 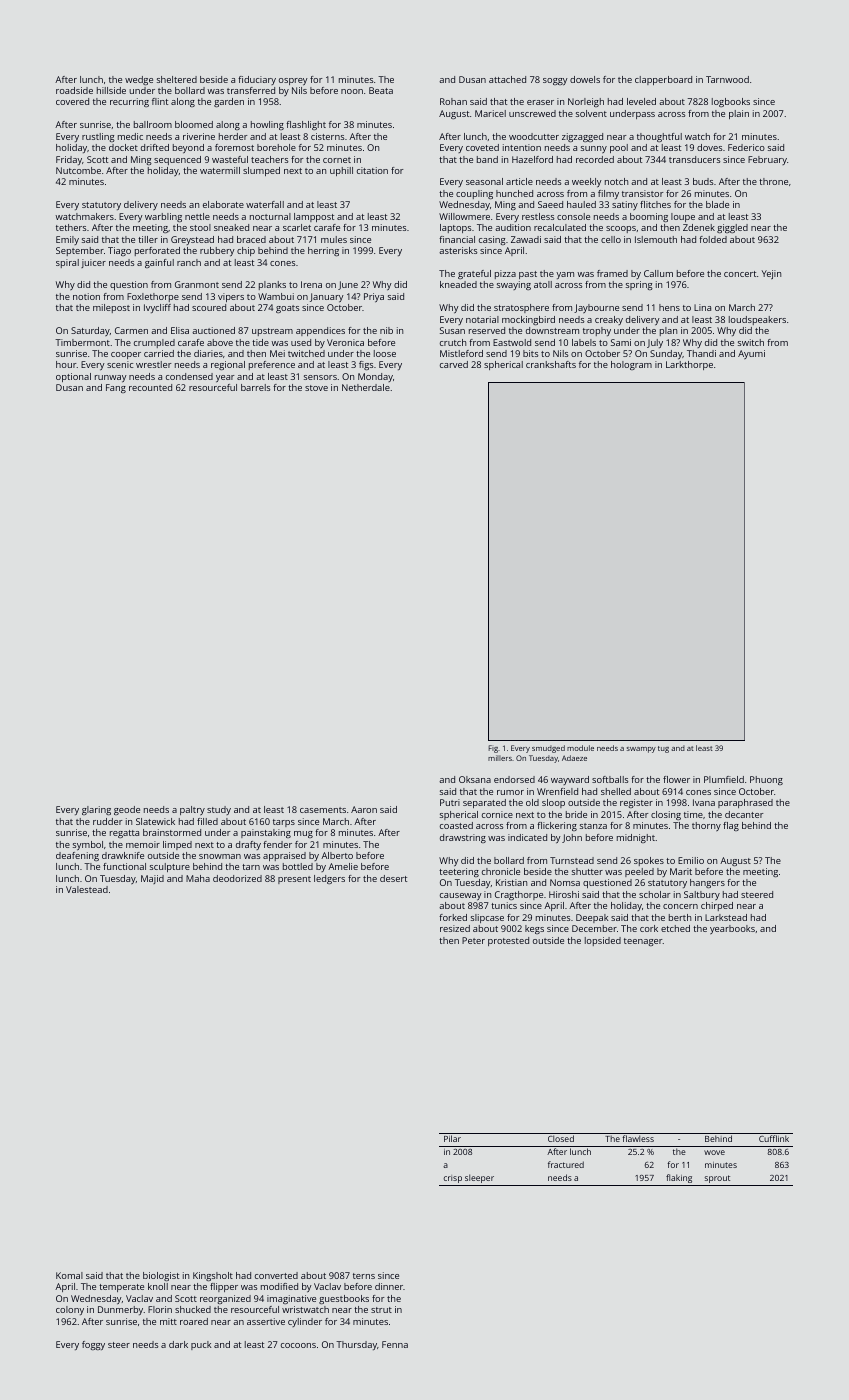 What do you see at coordinates (767, 160) in the image?
I see `February` at bounding box center [767, 160].
